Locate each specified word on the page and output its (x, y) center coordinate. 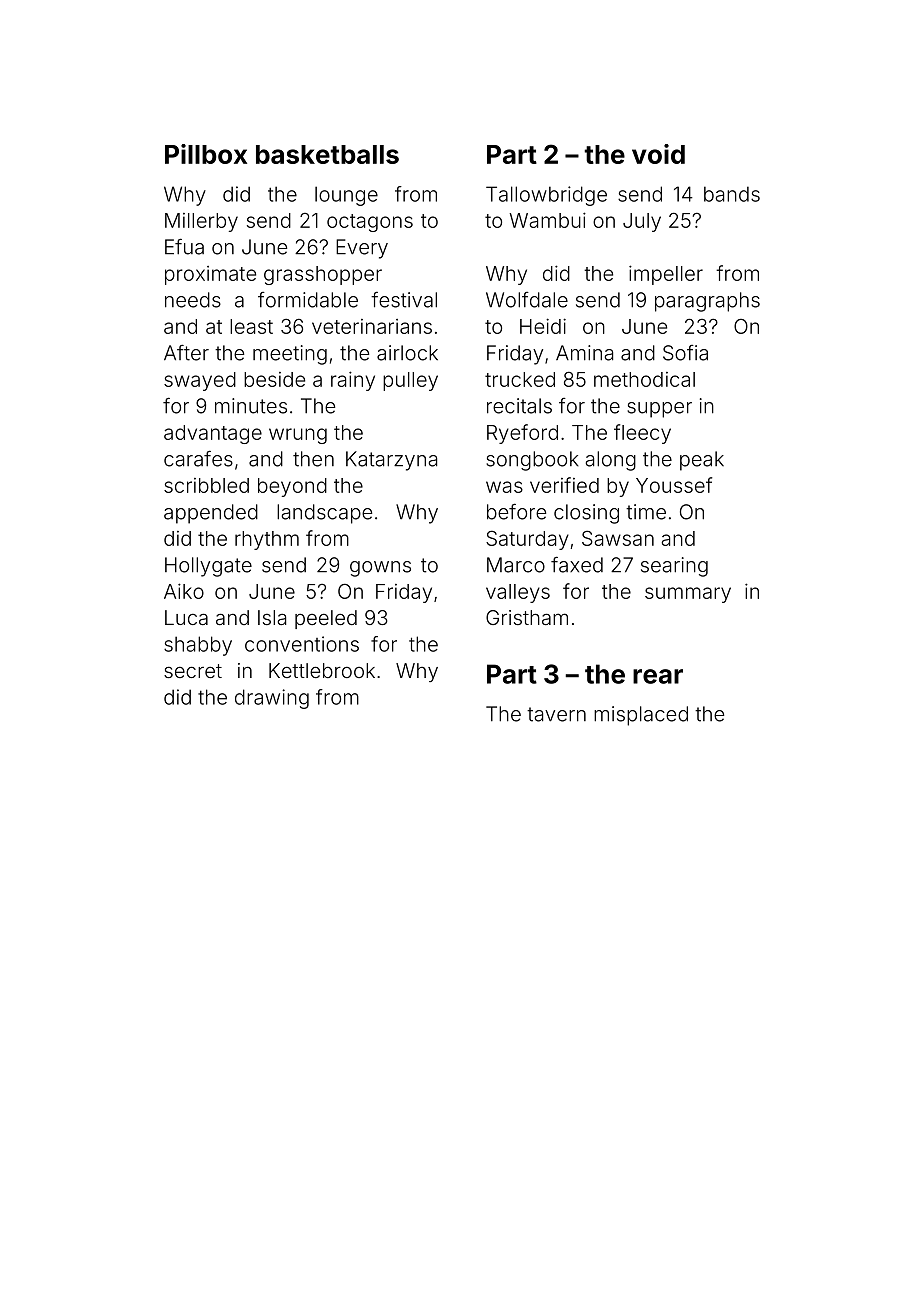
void (658, 154)
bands (732, 194)
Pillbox (206, 154)
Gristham (527, 617)
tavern (556, 714)
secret (193, 671)
